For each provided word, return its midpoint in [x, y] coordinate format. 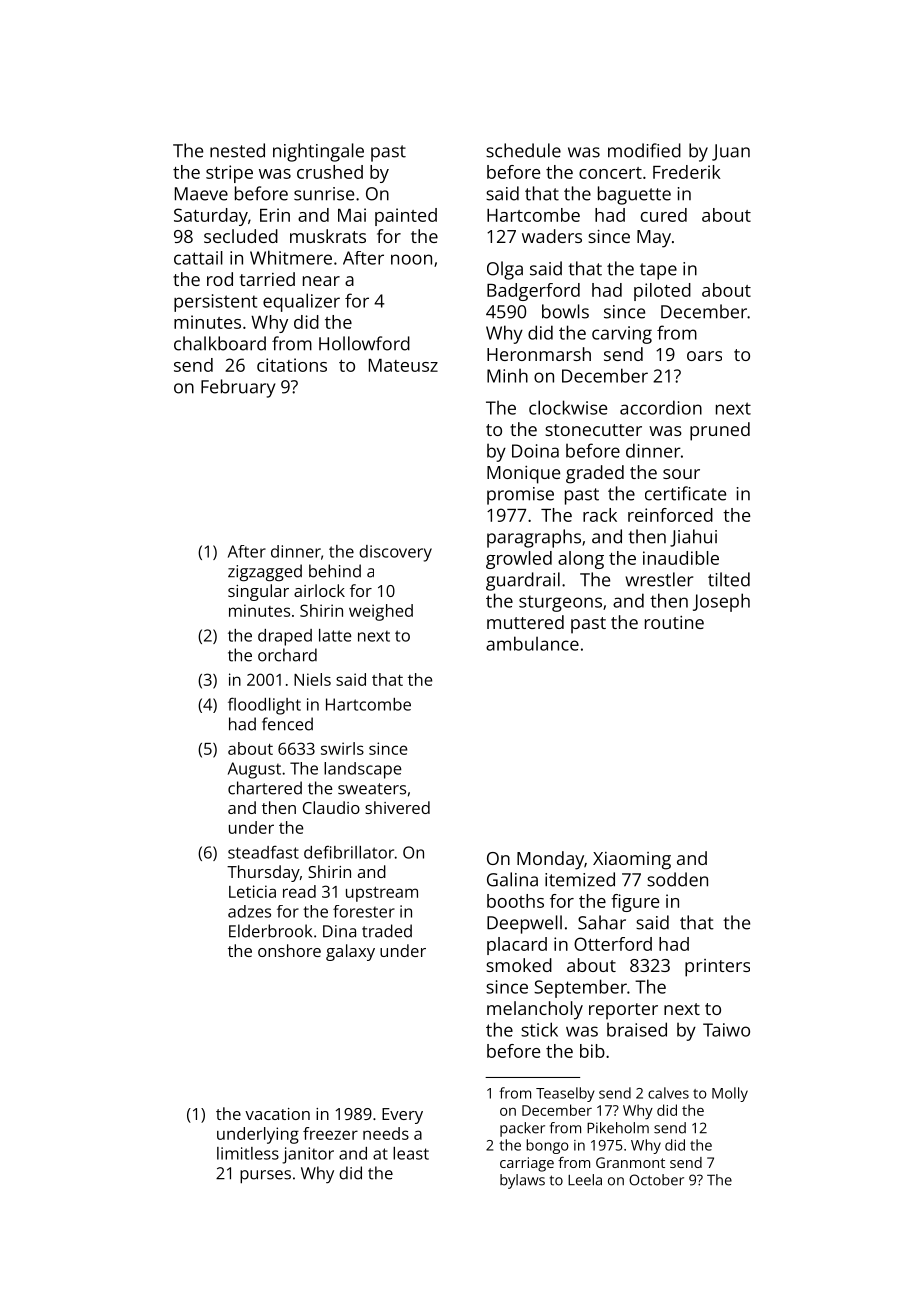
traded [387, 931]
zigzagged [265, 572]
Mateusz [403, 365]
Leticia [252, 891]
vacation [277, 1114]
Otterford [613, 944]
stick [539, 1029]
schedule [523, 150]
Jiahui [693, 538]
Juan [731, 152]
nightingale [318, 152]
